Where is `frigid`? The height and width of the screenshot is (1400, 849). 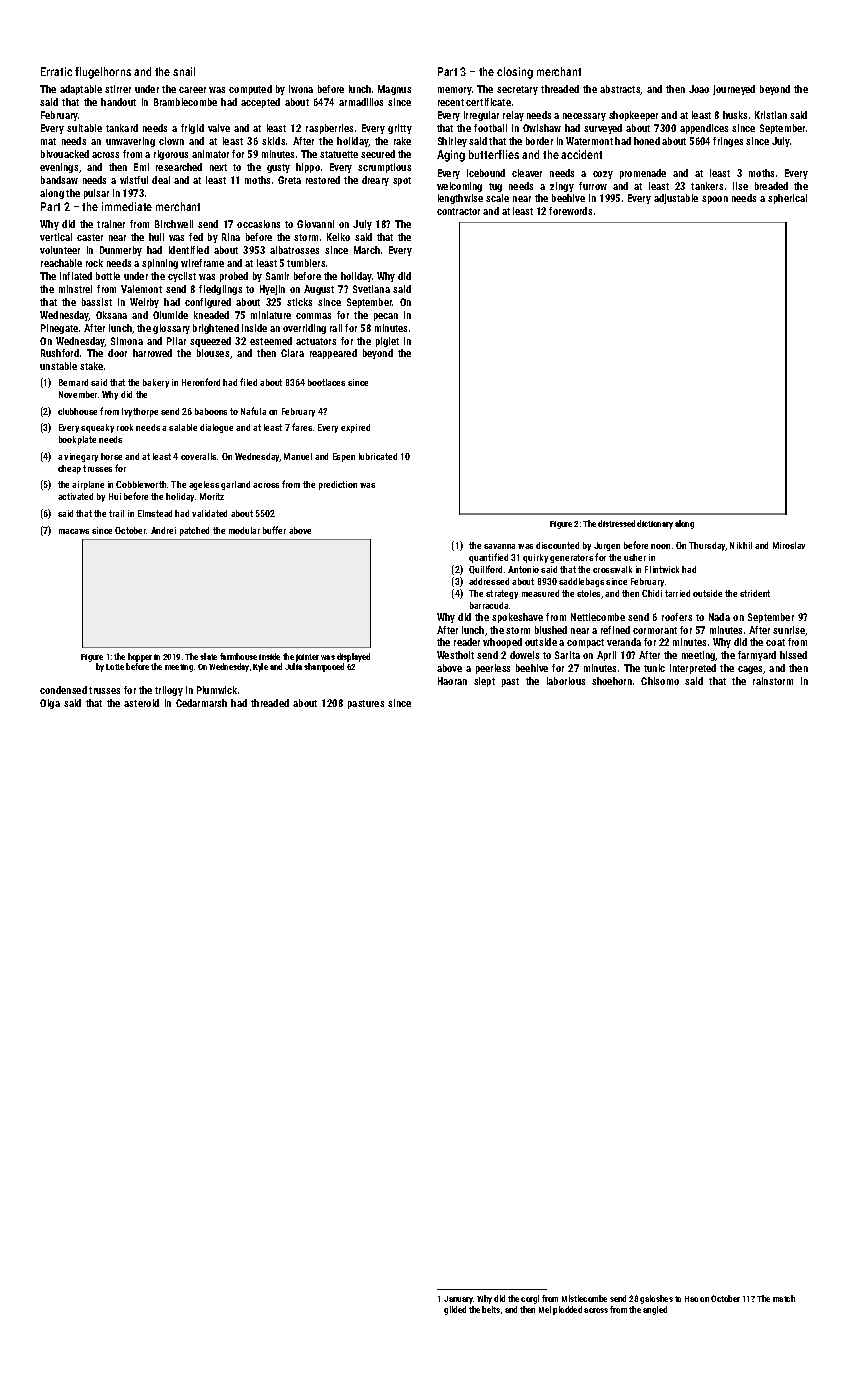
frigid is located at coordinates (192, 129).
